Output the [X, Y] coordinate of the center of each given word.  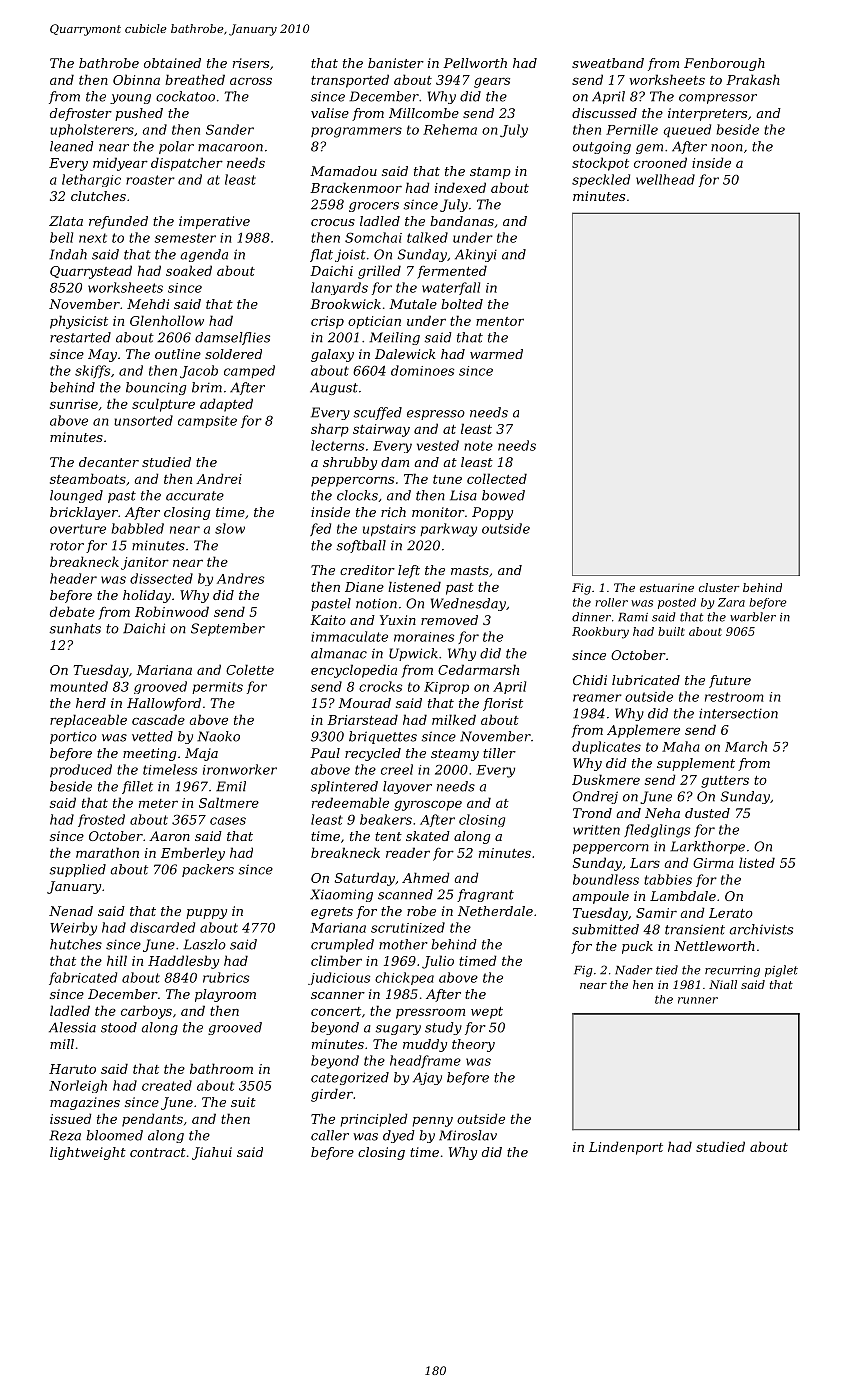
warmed [496, 354]
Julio [438, 962]
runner [698, 1000]
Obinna [136, 79]
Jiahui [212, 1153]
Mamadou [343, 171]
